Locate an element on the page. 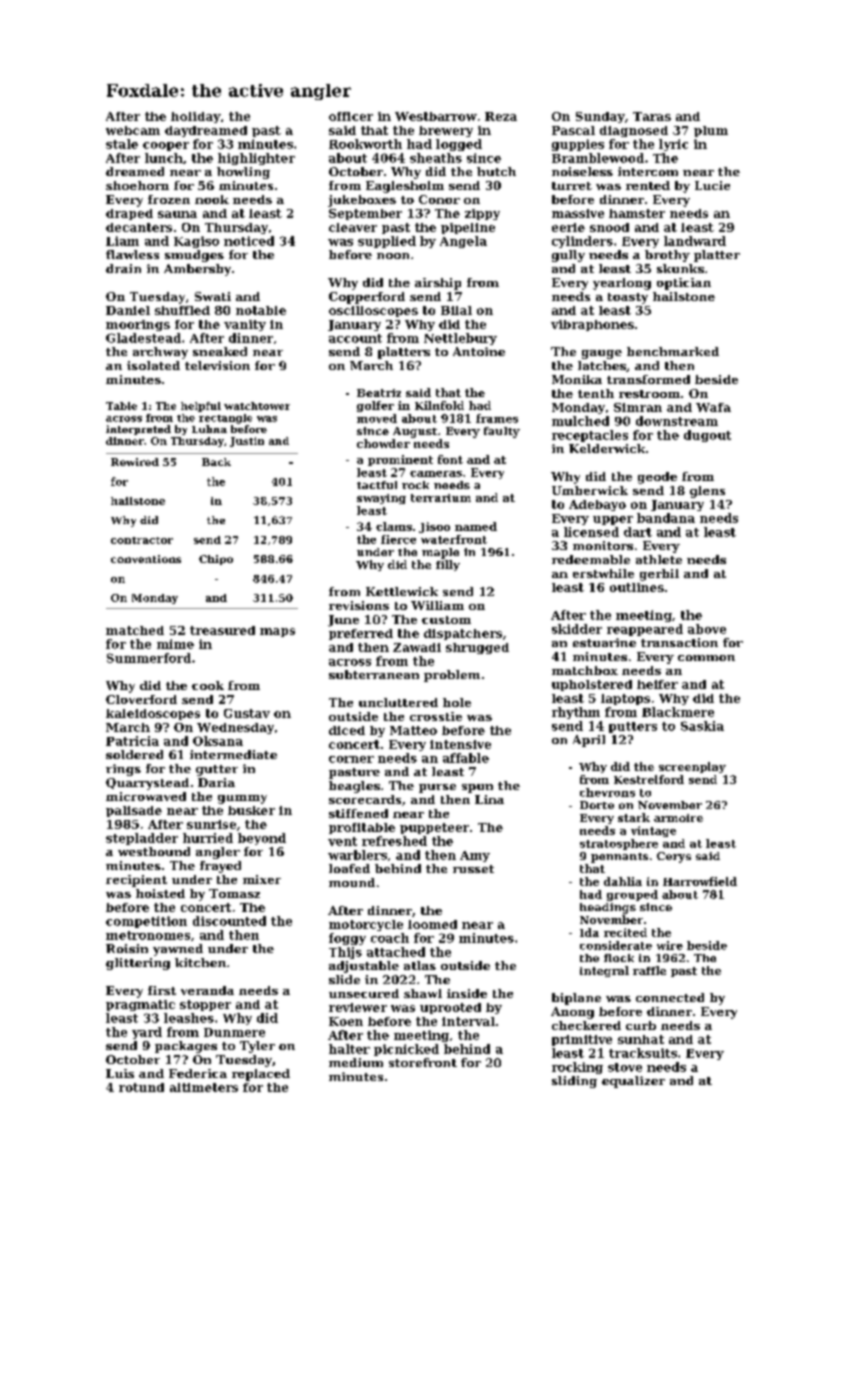  Chipo is located at coordinates (216, 560).
